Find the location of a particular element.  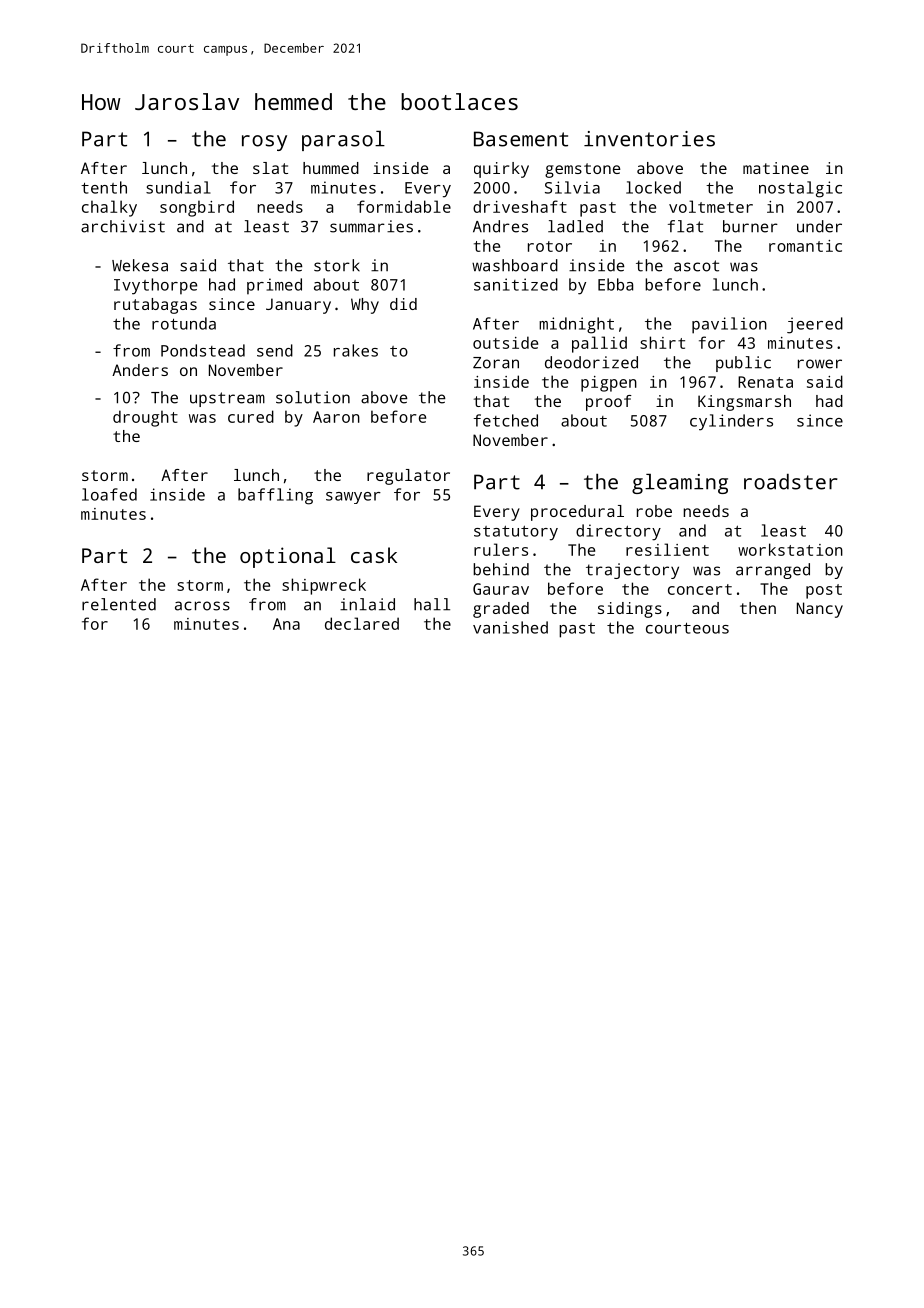

quirky is located at coordinates (501, 170).
